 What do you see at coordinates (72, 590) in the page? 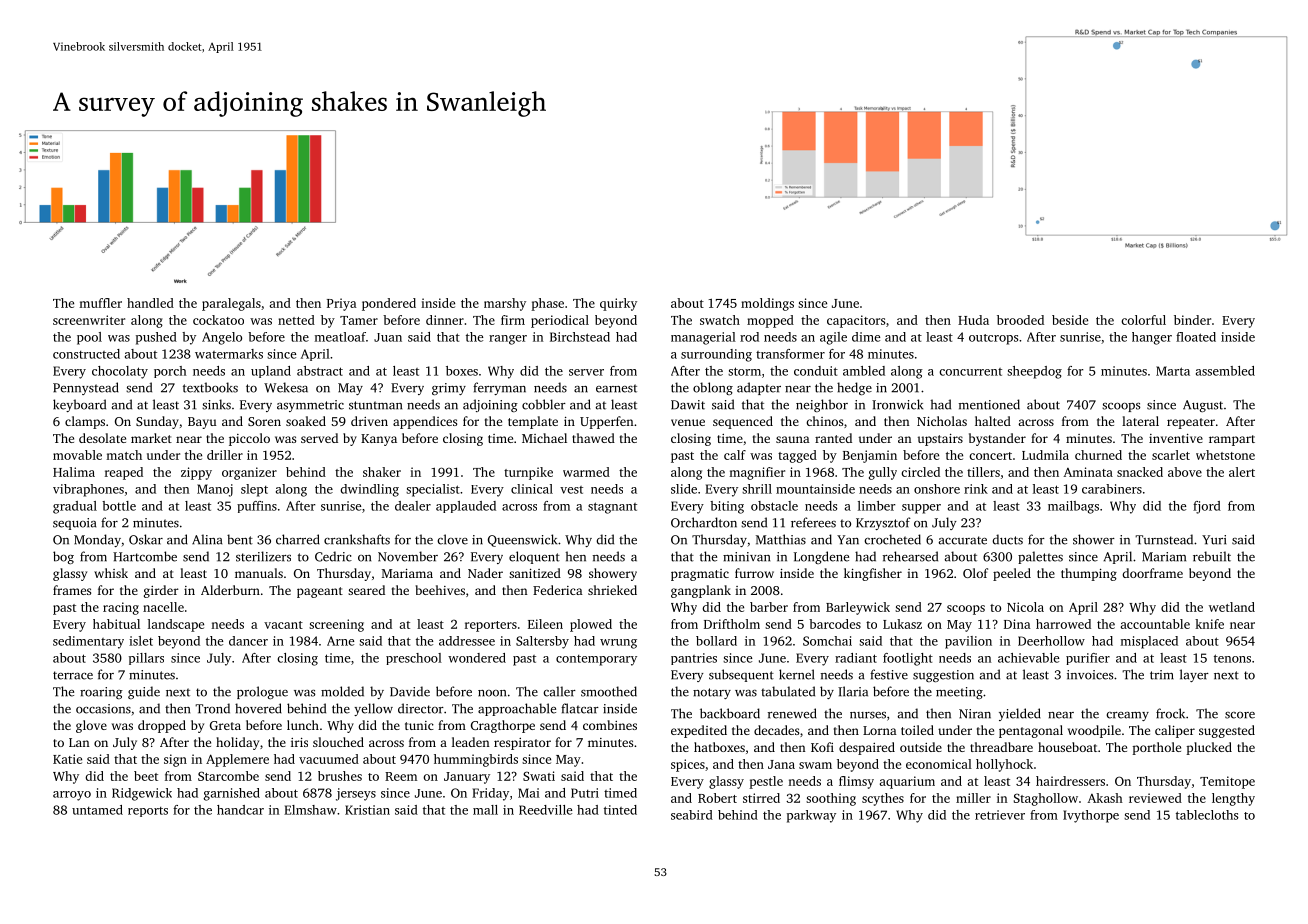
I see `frames` at bounding box center [72, 590].
